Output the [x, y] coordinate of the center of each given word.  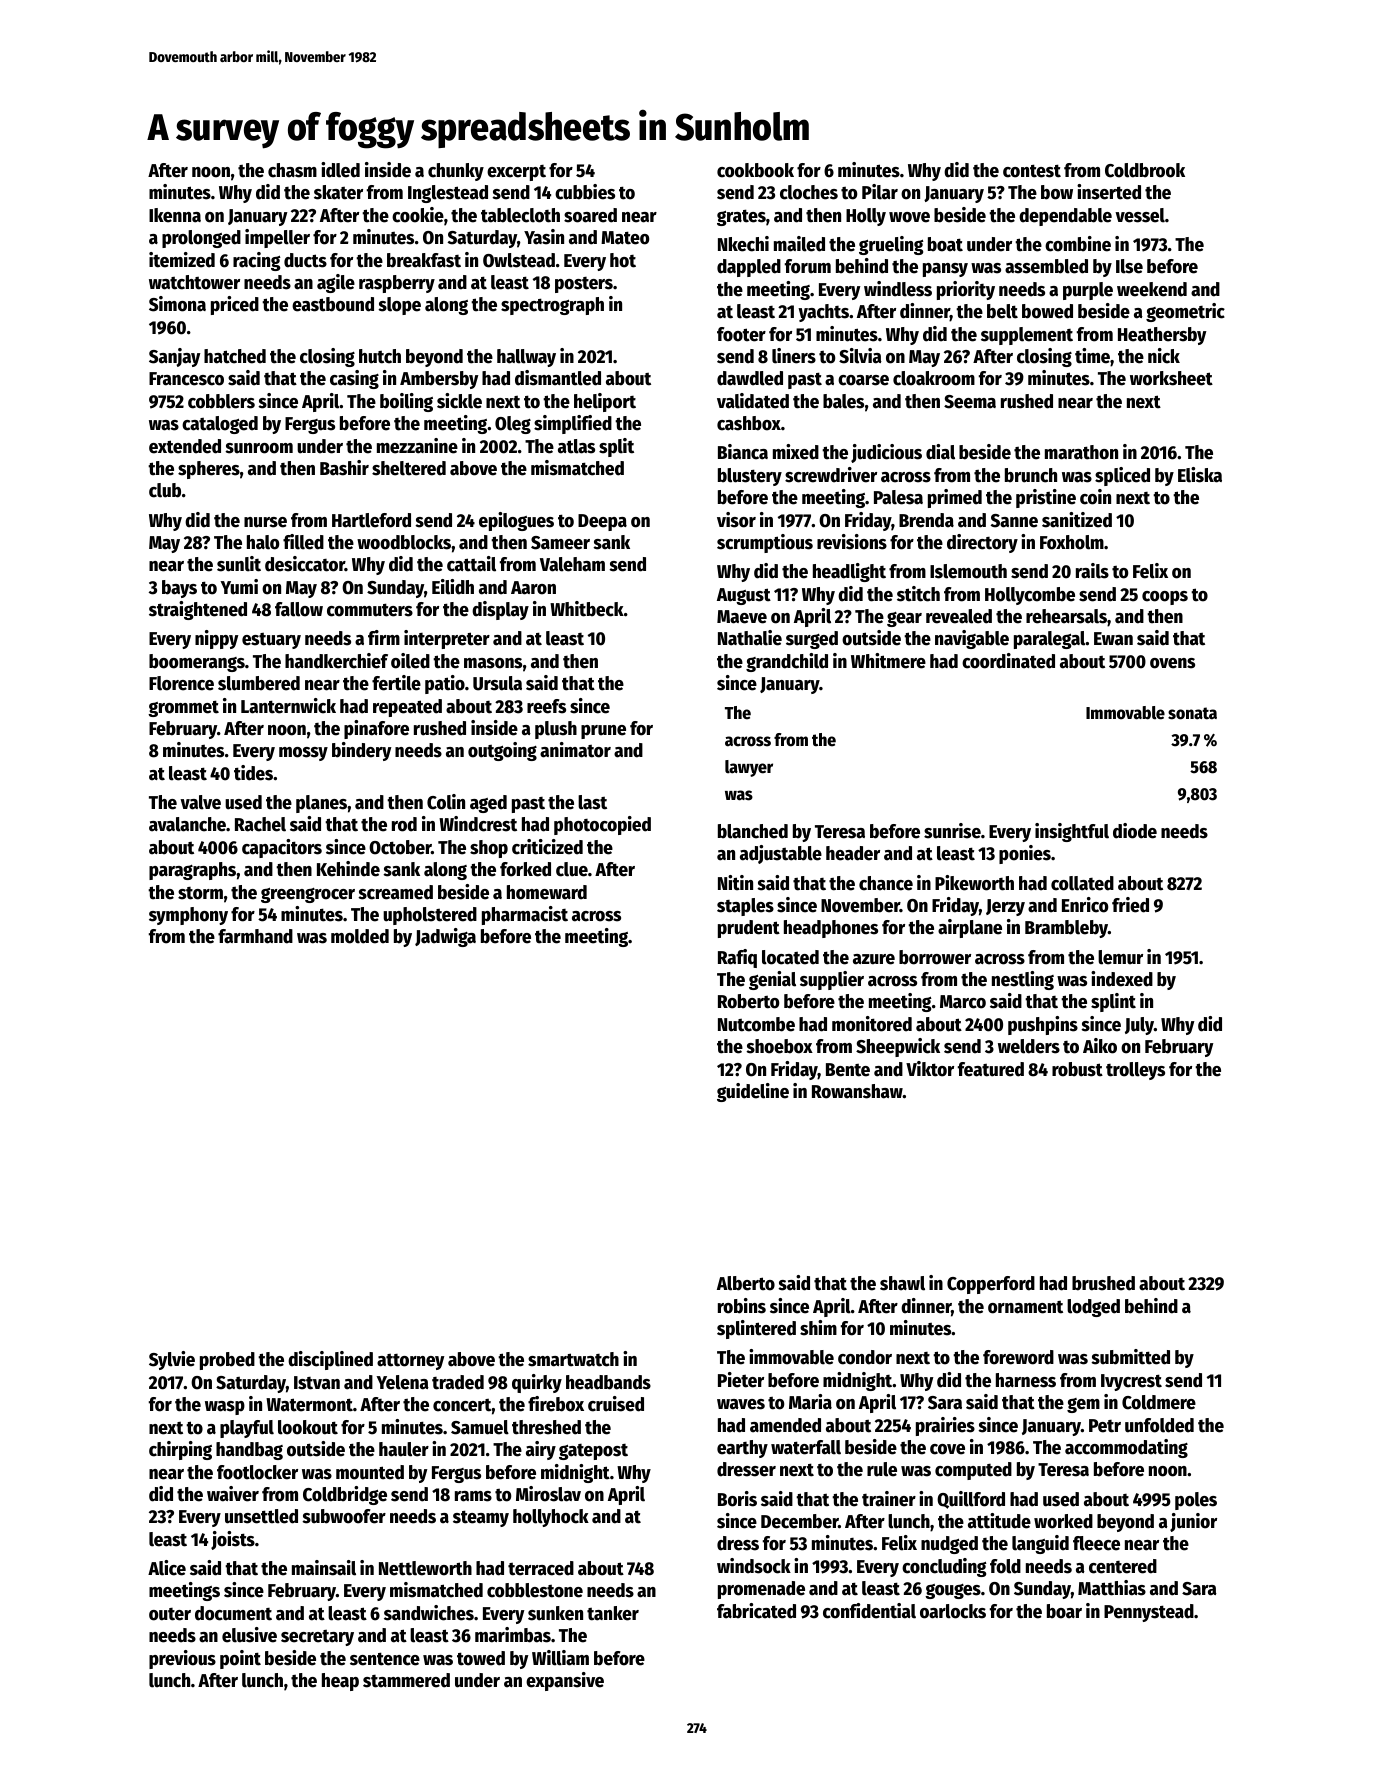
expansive [565, 1681]
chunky [456, 172]
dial [940, 452]
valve [200, 802]
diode [1135, 831]
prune [603, 732]
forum [808, 266]
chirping [180, 1450]
